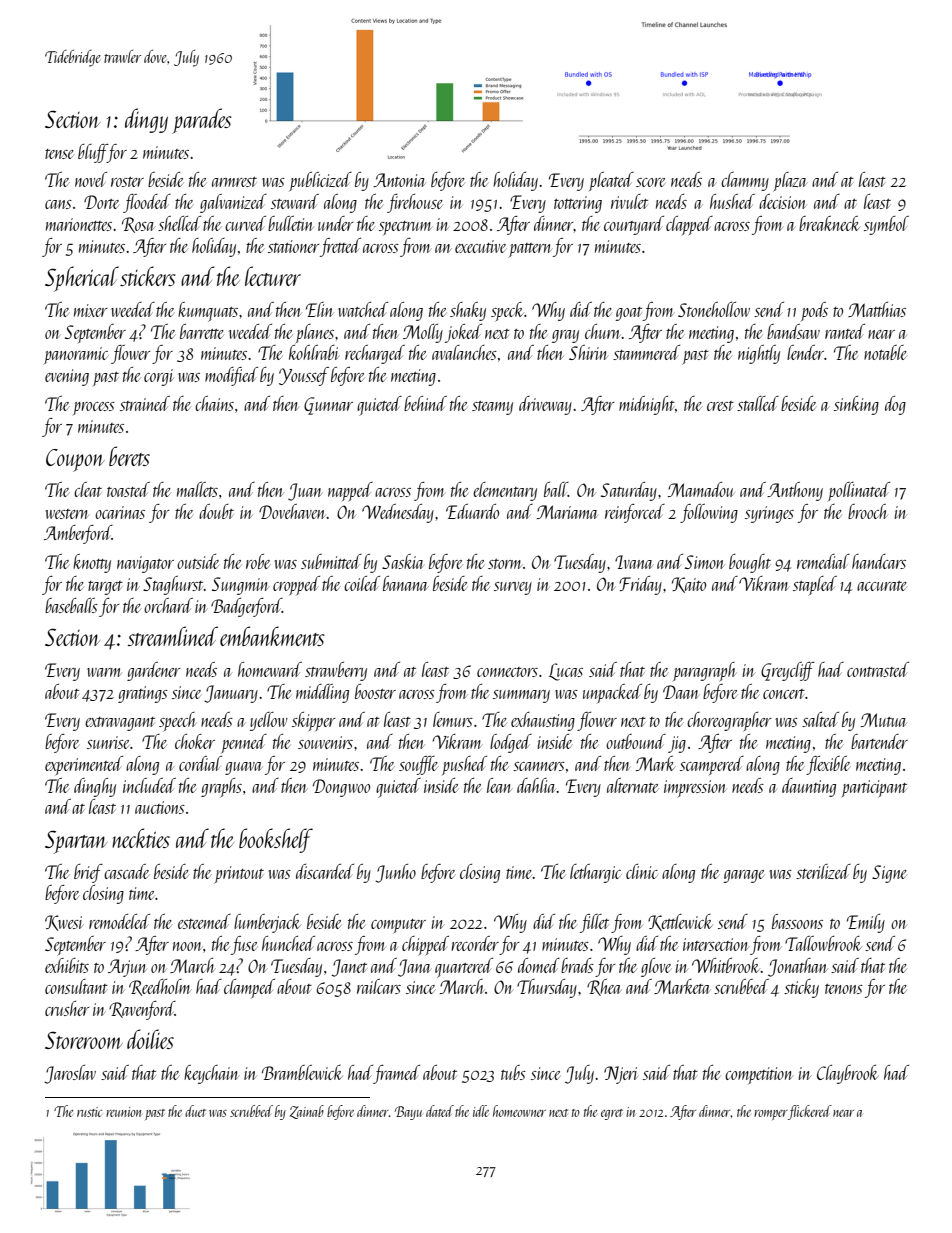 The image size is (952, 1233). Describe the element at coordinates (611, 181) in the screenshot. I see `pleated` at that location.
